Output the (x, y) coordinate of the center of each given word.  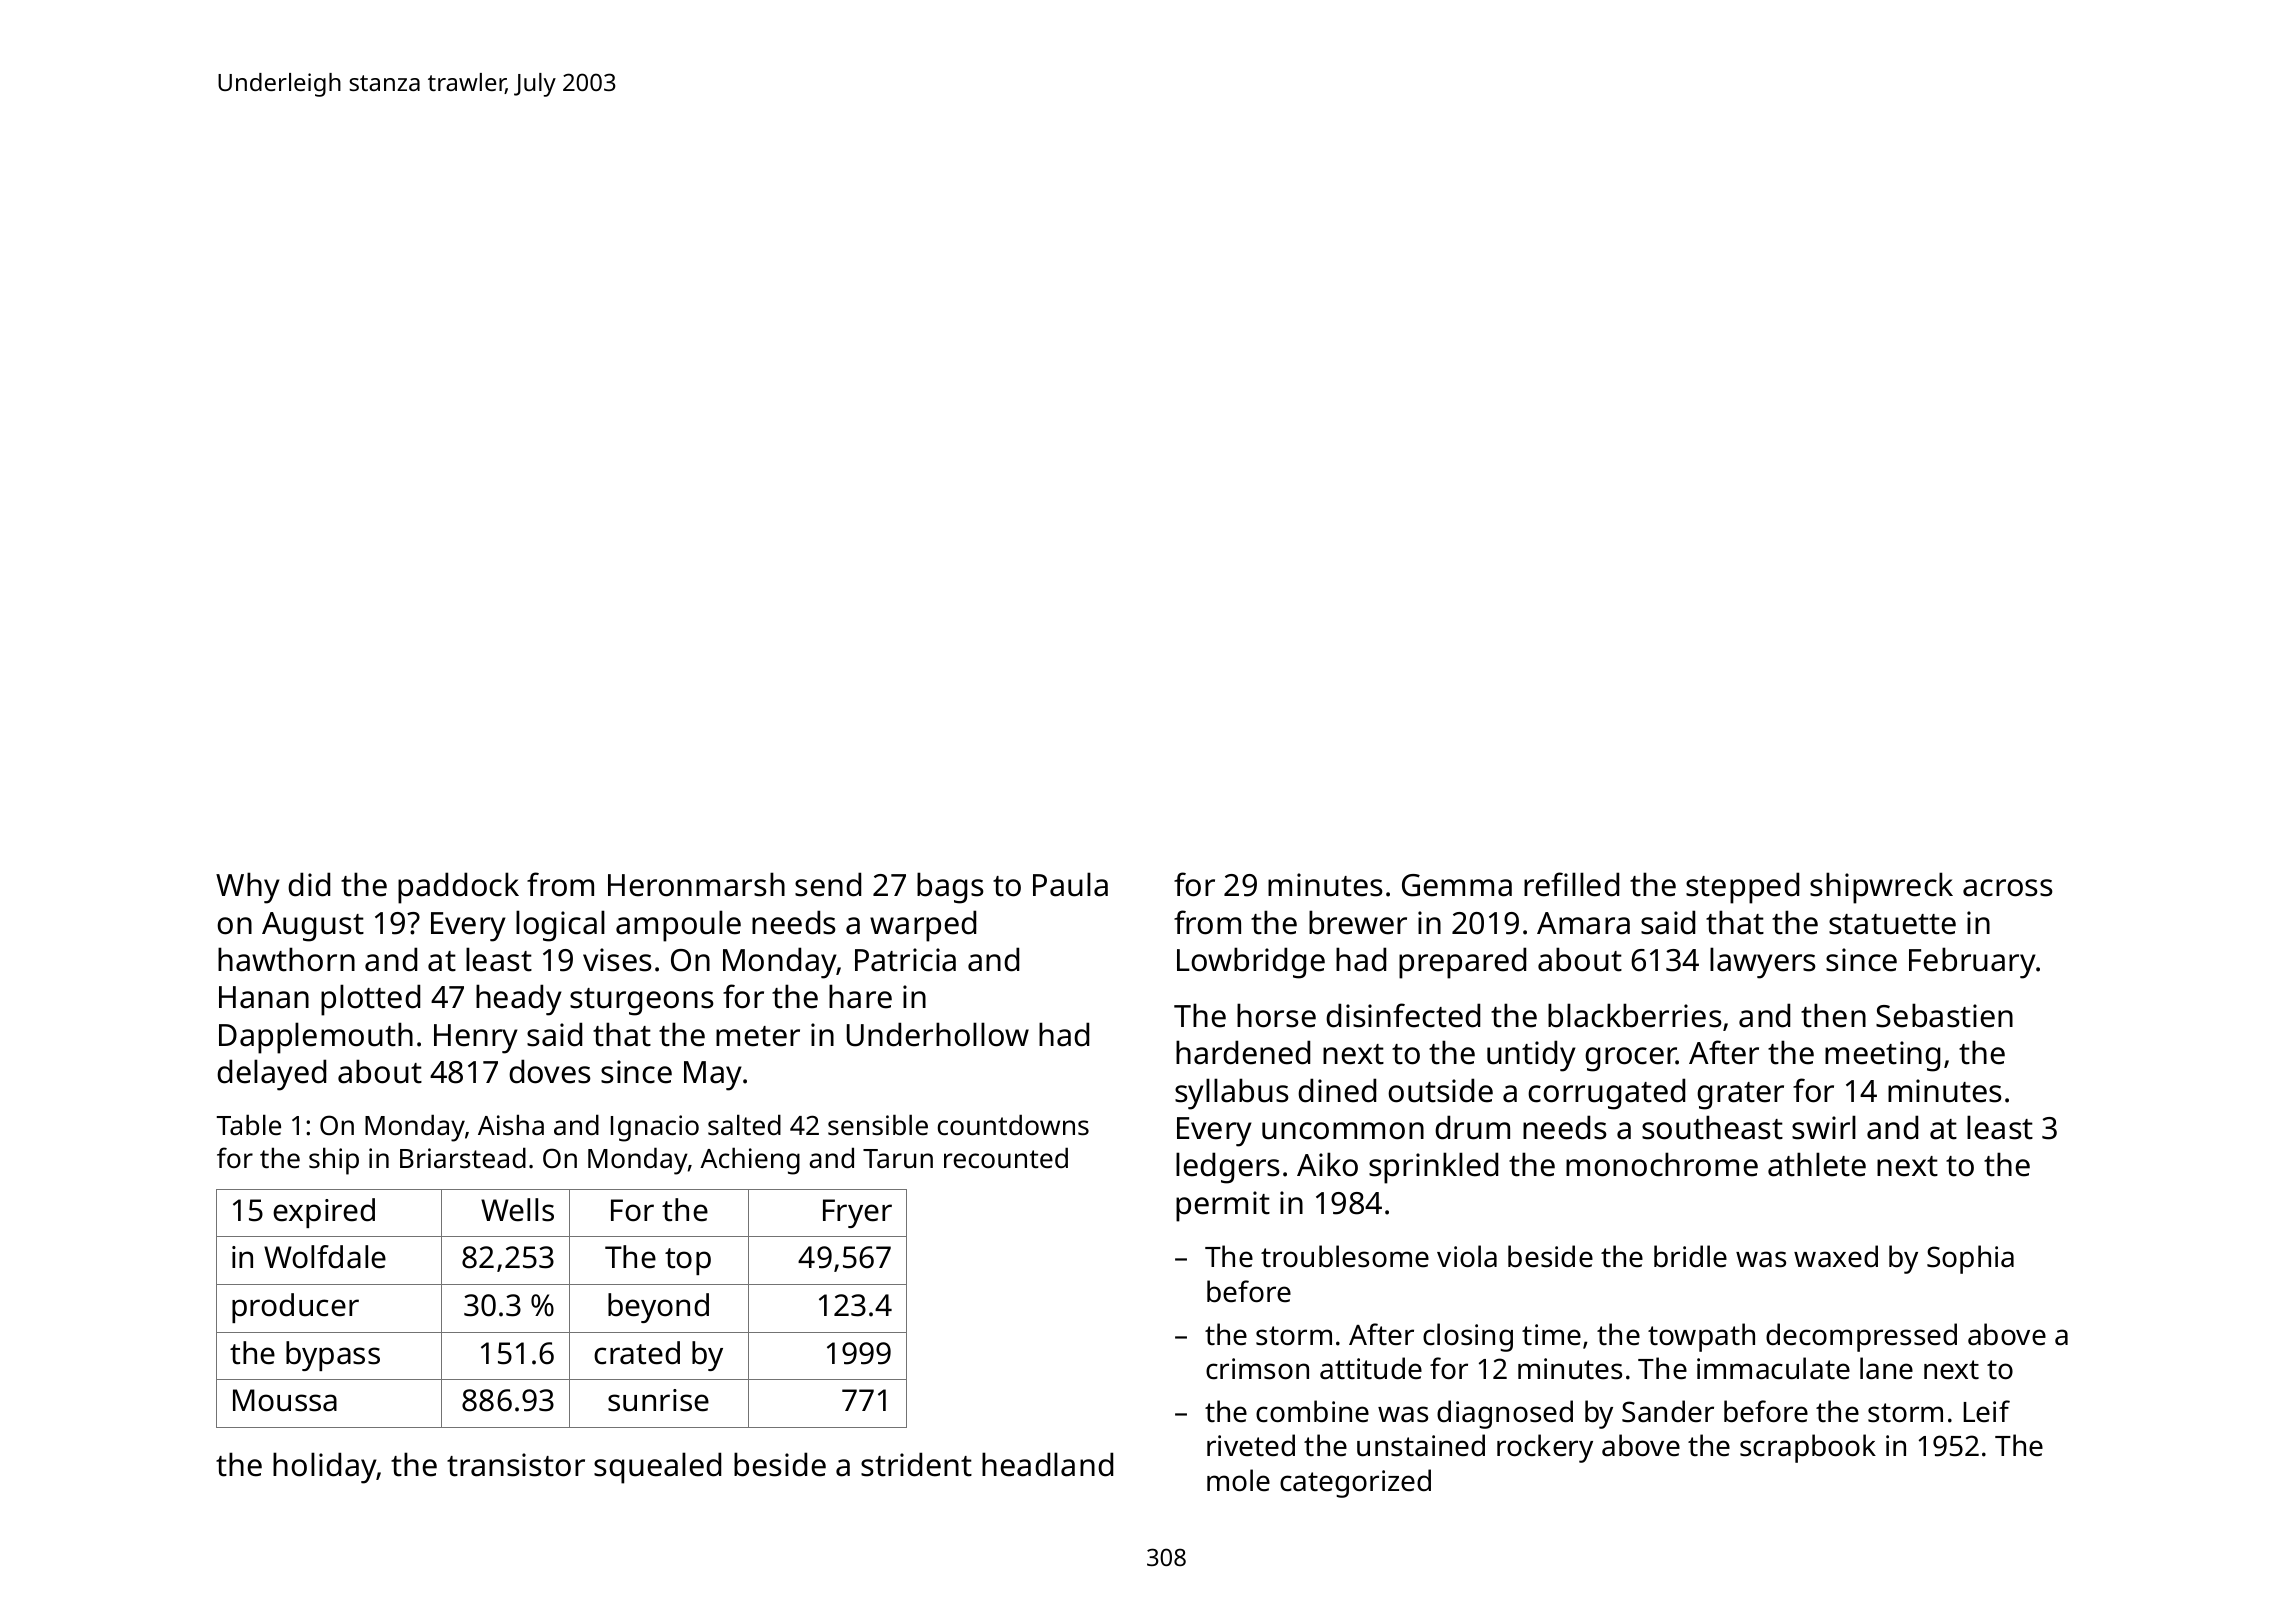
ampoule (678, 926)
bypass (333, 1356)
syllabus (1232, 1094)
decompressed (1861, 1337)
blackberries (1635, 1015)
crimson (1257, 1369)
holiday (325, 1468)
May (713, 1076)
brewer (1358, 922)
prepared (1462, 963)
